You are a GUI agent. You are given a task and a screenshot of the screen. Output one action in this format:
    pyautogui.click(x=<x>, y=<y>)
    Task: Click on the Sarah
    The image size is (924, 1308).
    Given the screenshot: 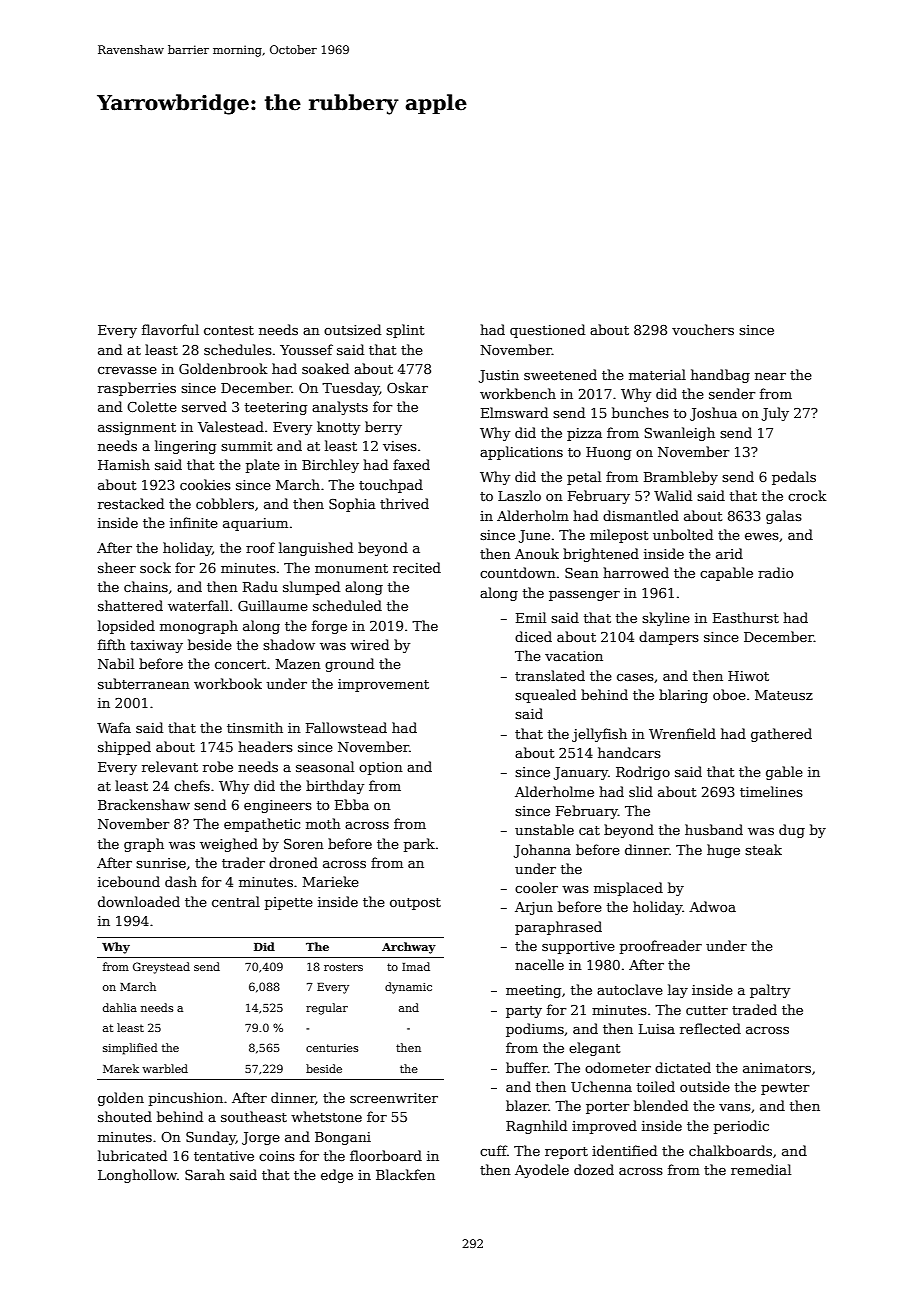 What is the action you would take?
    pyautogui.click(x=205, y=1174)
